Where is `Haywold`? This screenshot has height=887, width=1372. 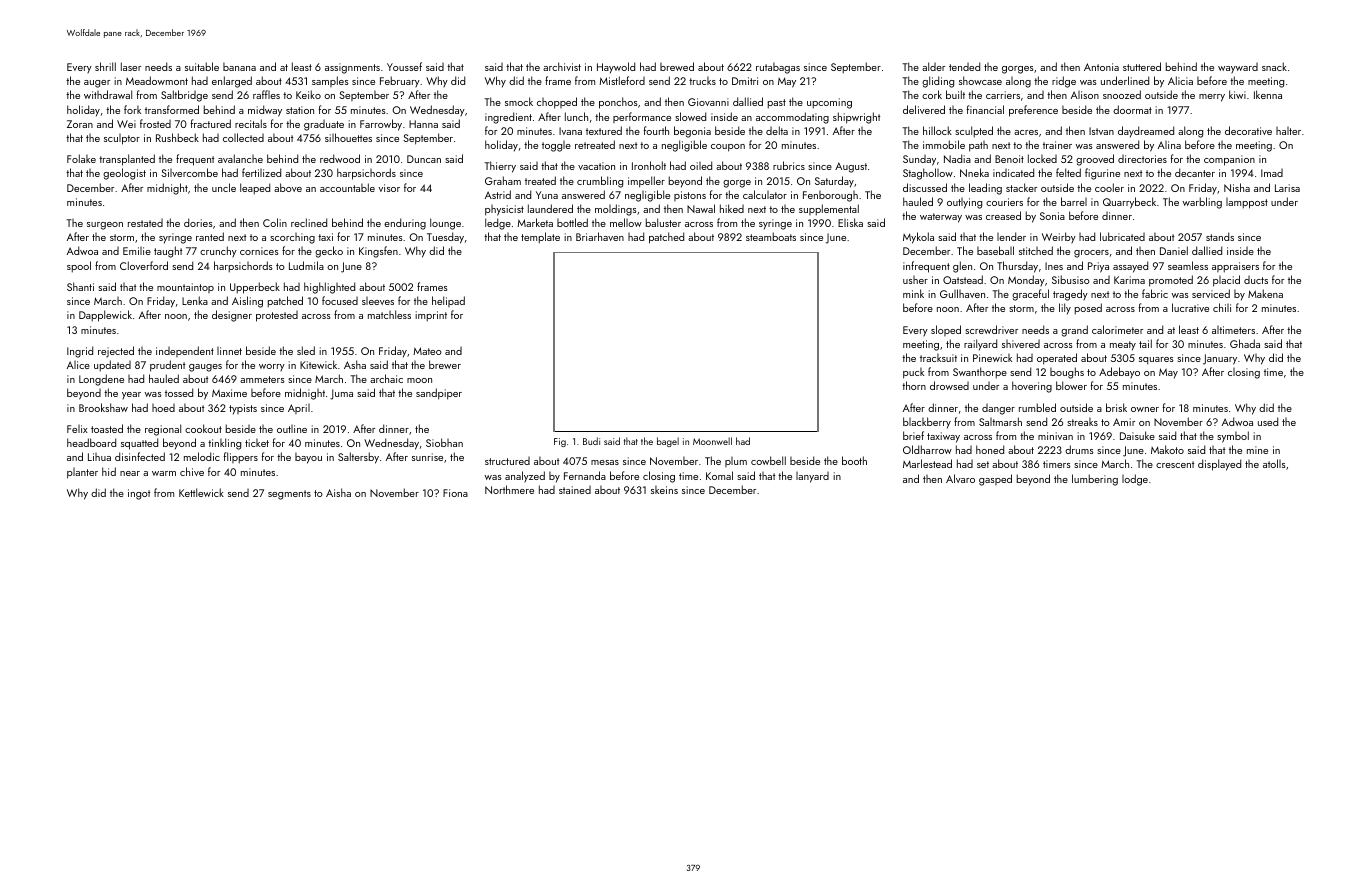
Haywold is located at coordinates (616, 68).
